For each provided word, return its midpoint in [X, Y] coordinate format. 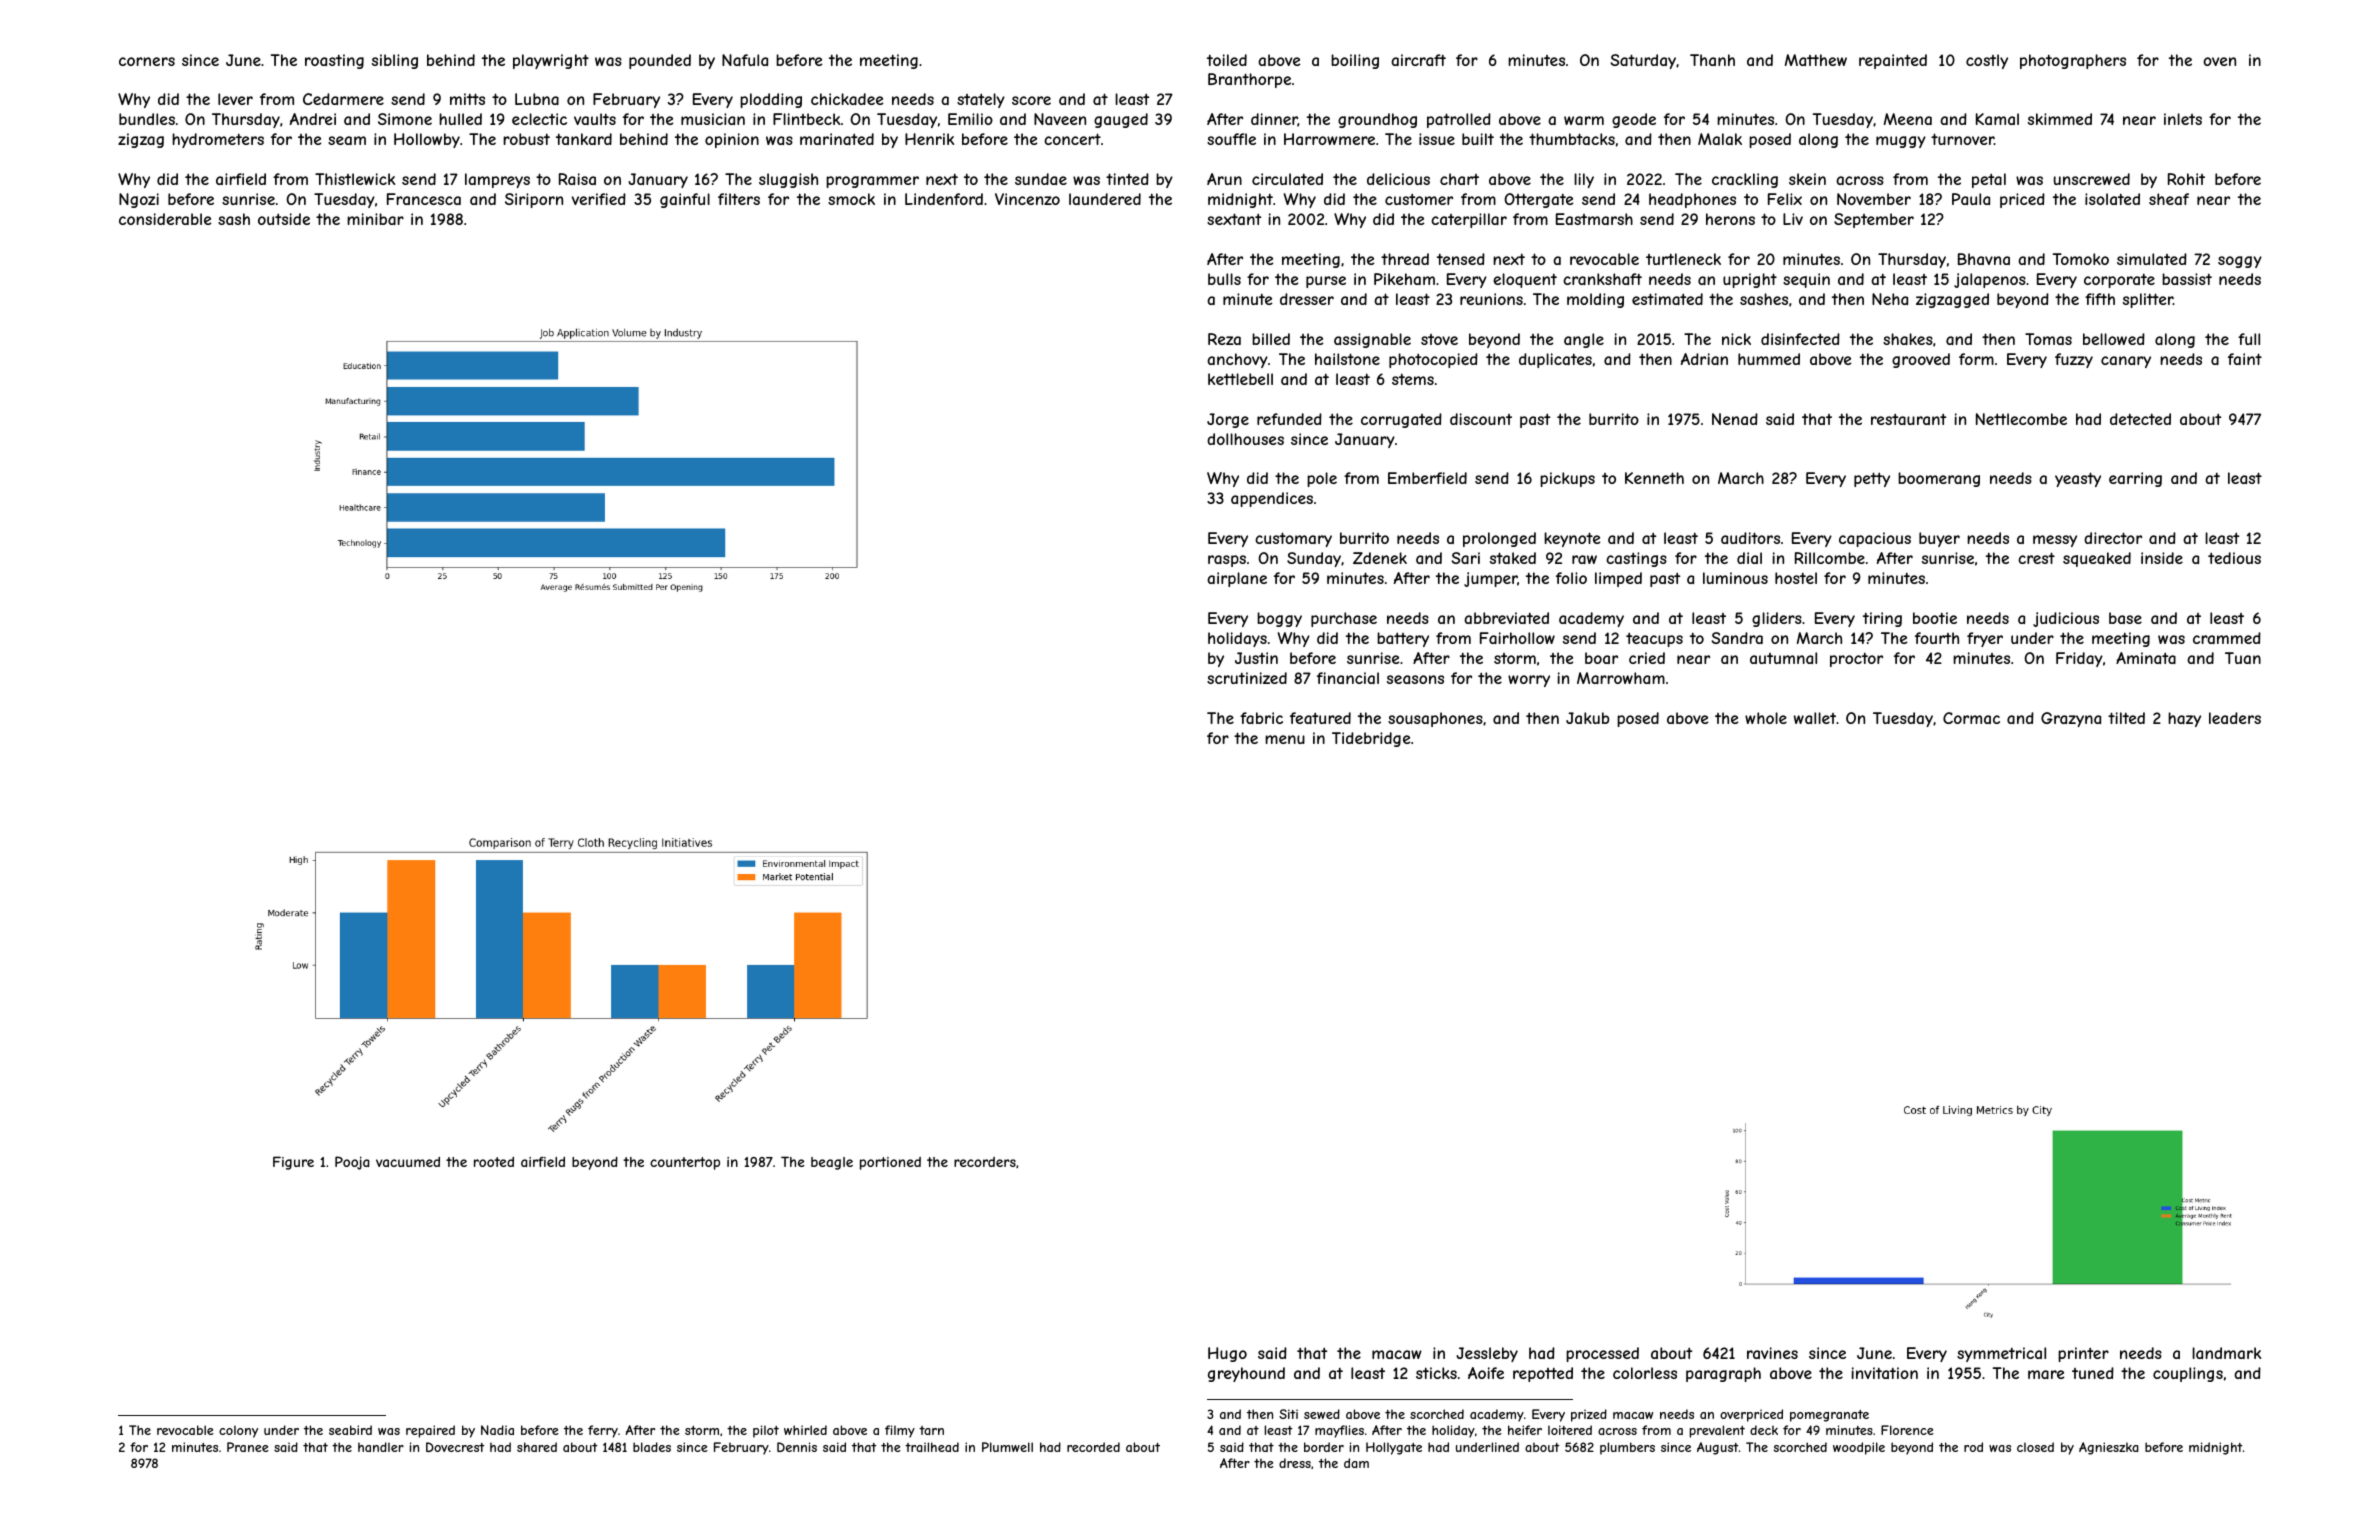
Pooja [352, 1163]
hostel [1796, 578]
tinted [1127, 179]
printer [2083, 1354]
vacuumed [408, 1162]
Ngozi [139, 200]
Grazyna [2071, 719]
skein [1807, 179]
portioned [890, 1163]
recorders [985, 1162]
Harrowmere [1329, 139]
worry [1529, 681]
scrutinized [1247, 678]
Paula [1971, 199]
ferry [603, 1431]
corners [147, 61]
